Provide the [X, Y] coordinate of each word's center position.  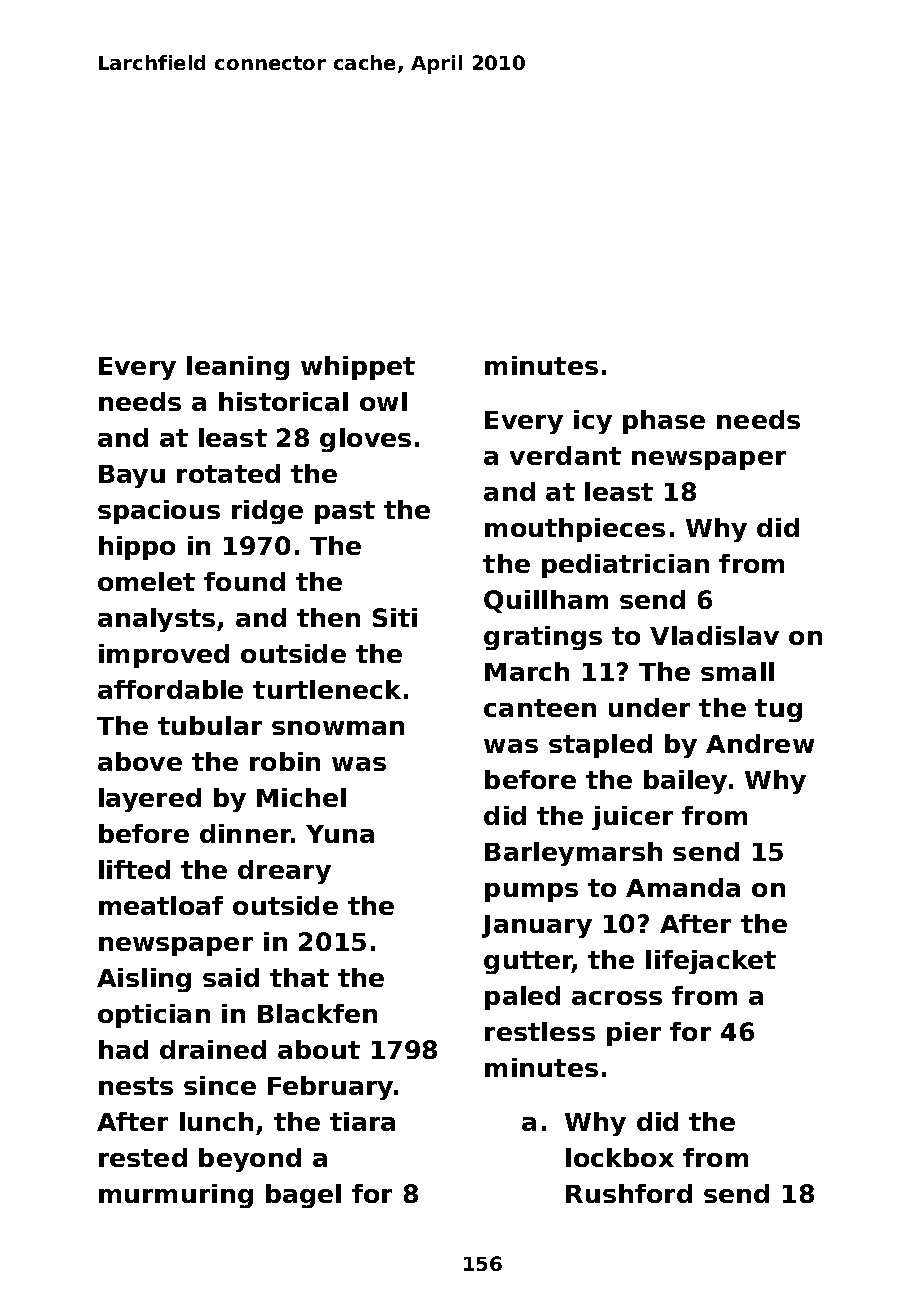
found [244, 581]
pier [634, 1034]
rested [143, 1157]
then [328, 617]
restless [540, 1031]
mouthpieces [575, 530]
